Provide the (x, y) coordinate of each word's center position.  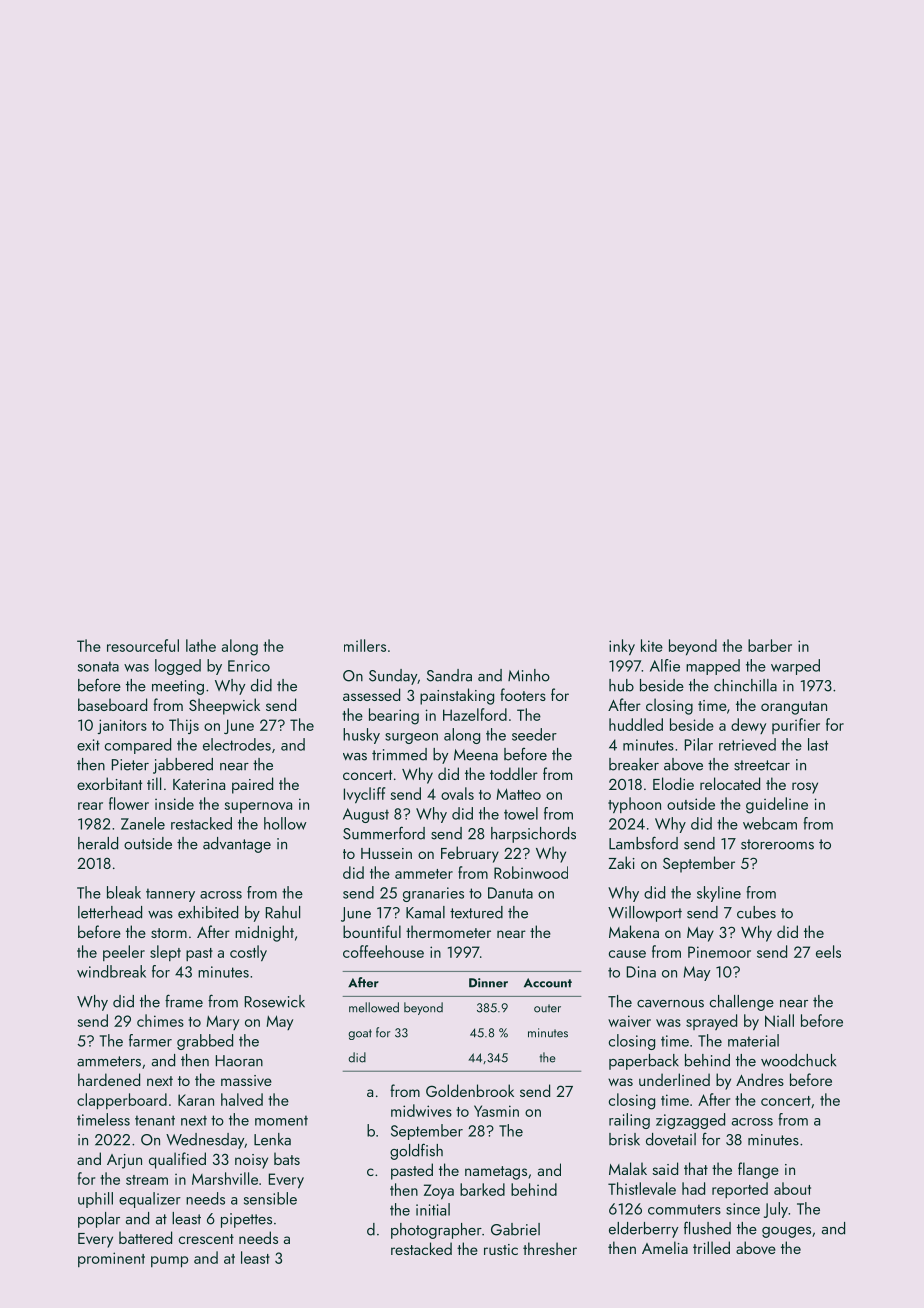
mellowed (374, 1007)
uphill (95, 1200)
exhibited (208, 912)
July (776, 1210)
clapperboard (122, 1101)
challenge (742, 1003)
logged (178, 667)
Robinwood (531, 872)
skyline (719, 894)
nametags (496, 1173)
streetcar (762, 765)
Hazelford (475, 714)
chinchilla (745, 685)
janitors (122, 726)
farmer (150, 1040)
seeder (534, 734)
